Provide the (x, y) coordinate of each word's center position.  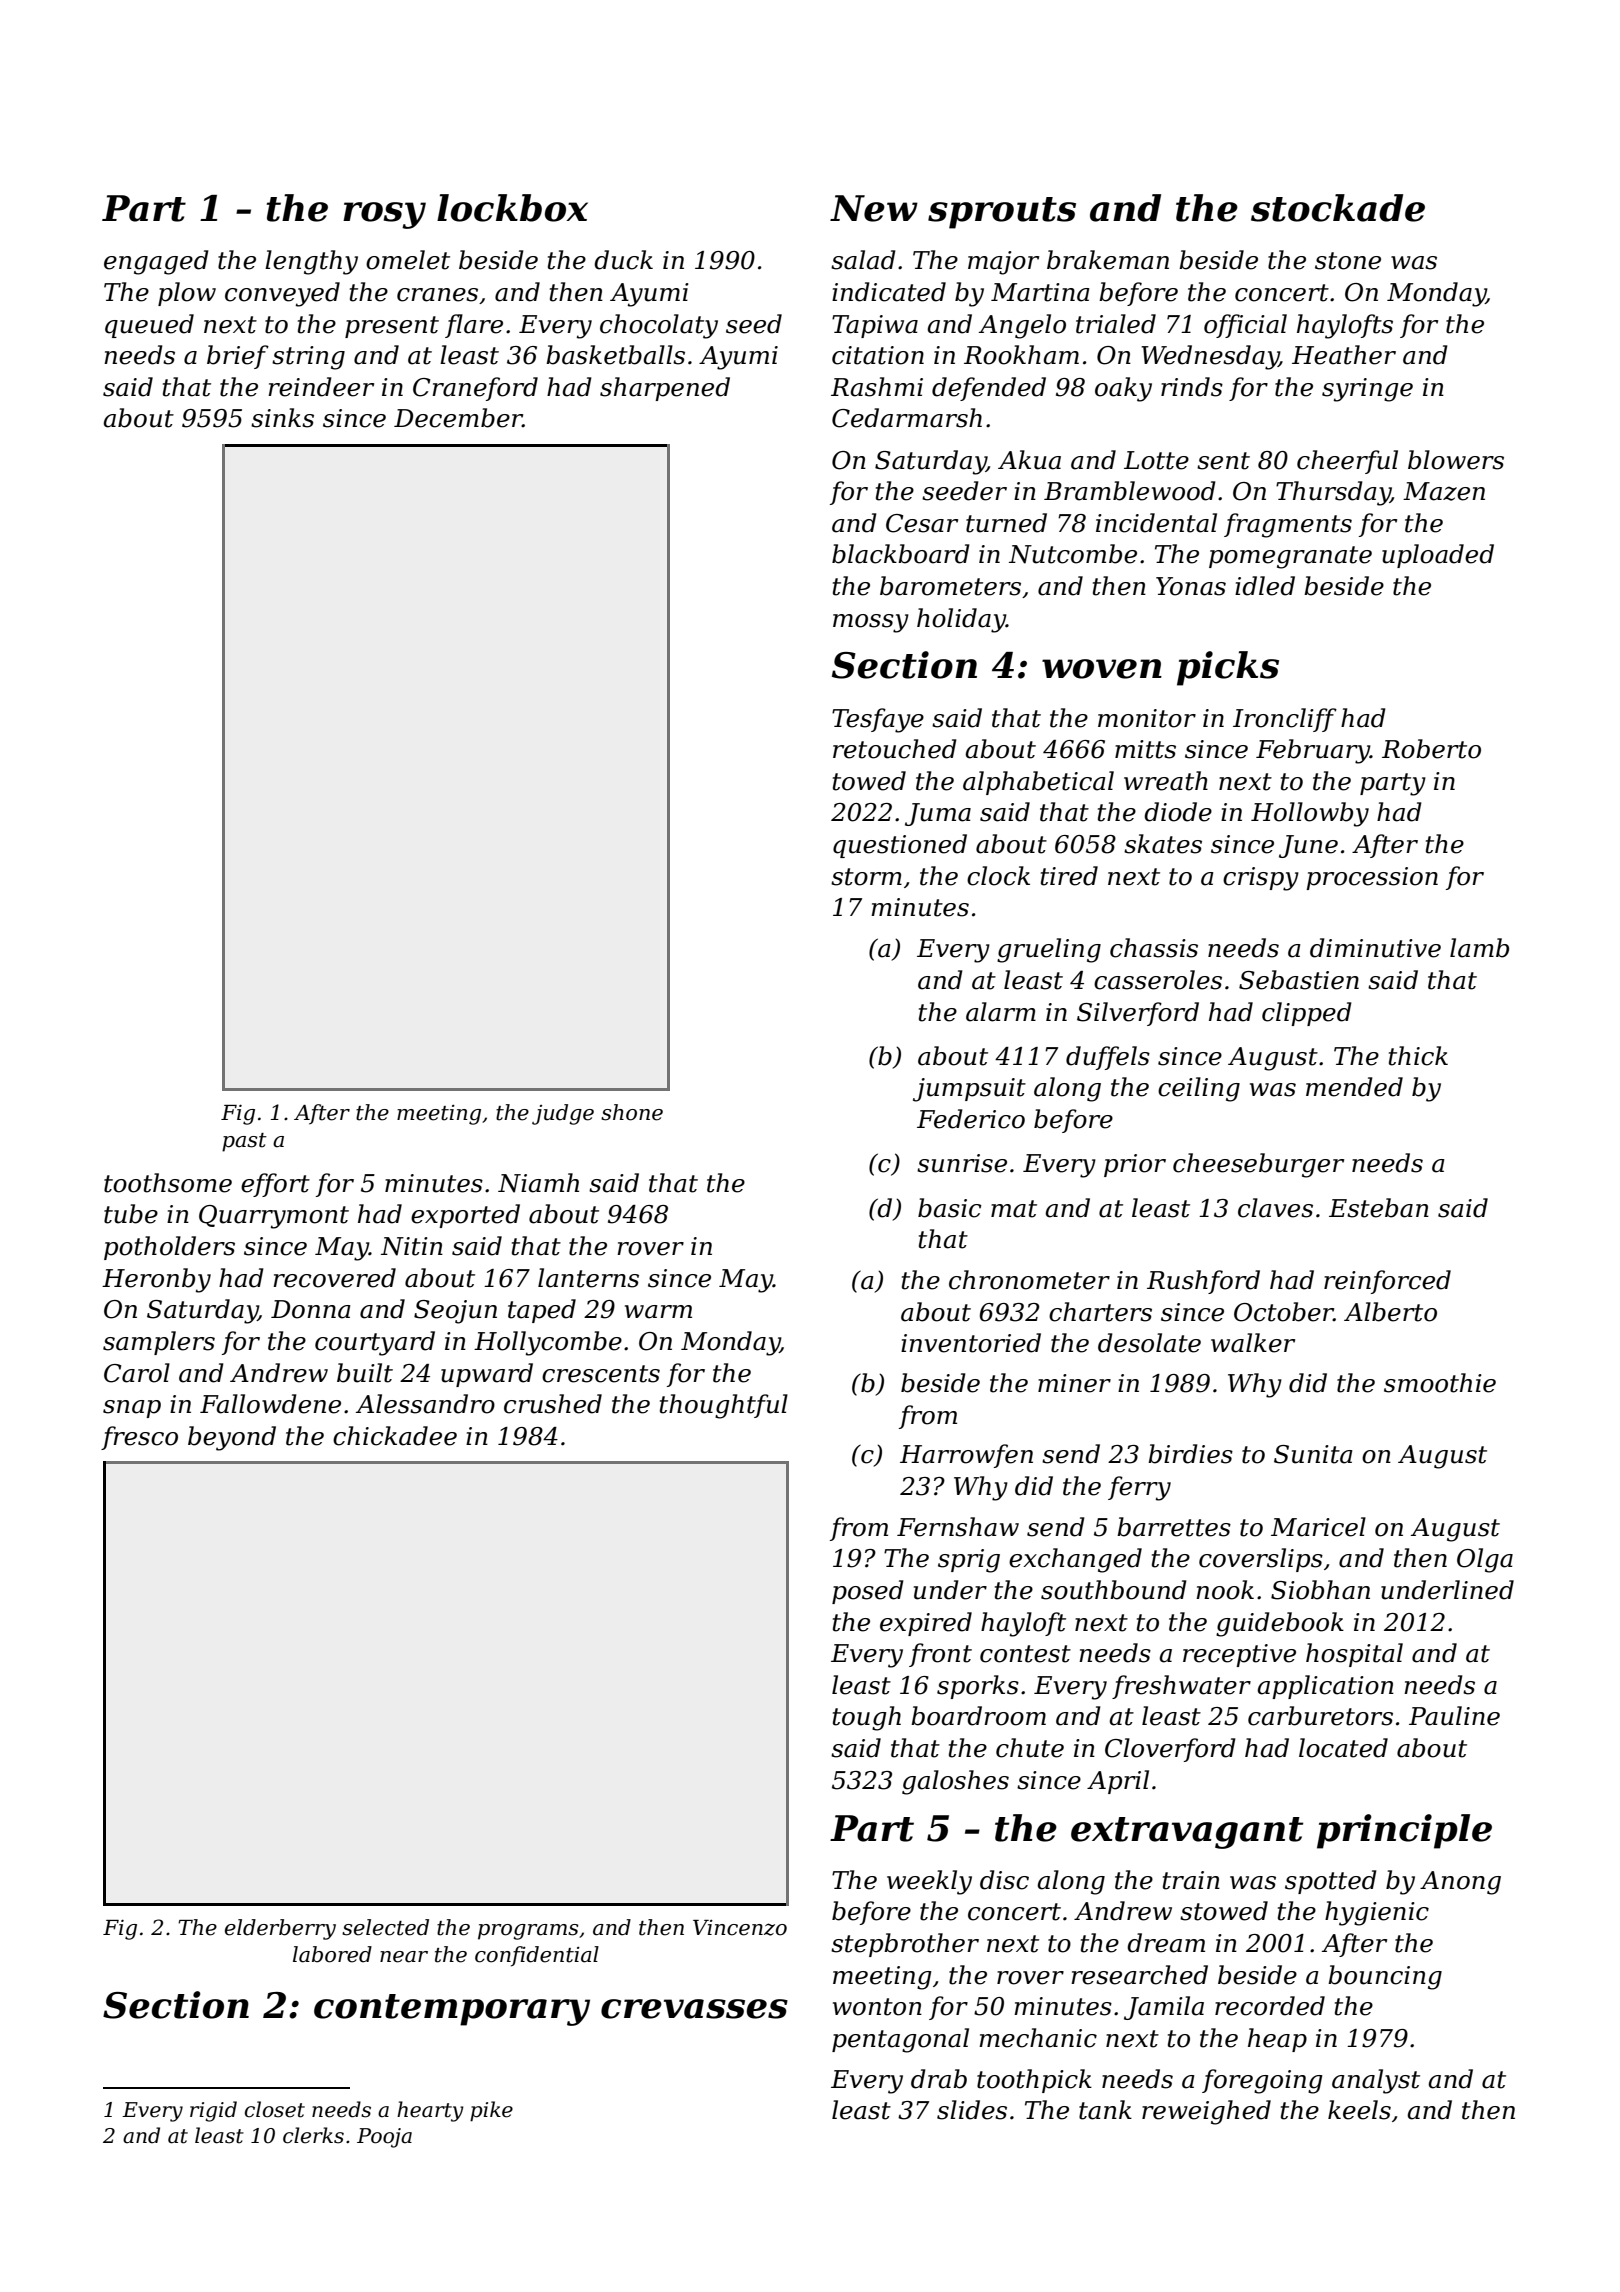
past (244, 1142)
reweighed (1206, 2112)
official (1245, 326)
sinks (282, 418)
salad (863, 260)
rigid (213, 2111)
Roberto (1431, 749)
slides (972, 2110)
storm (866, 877)
